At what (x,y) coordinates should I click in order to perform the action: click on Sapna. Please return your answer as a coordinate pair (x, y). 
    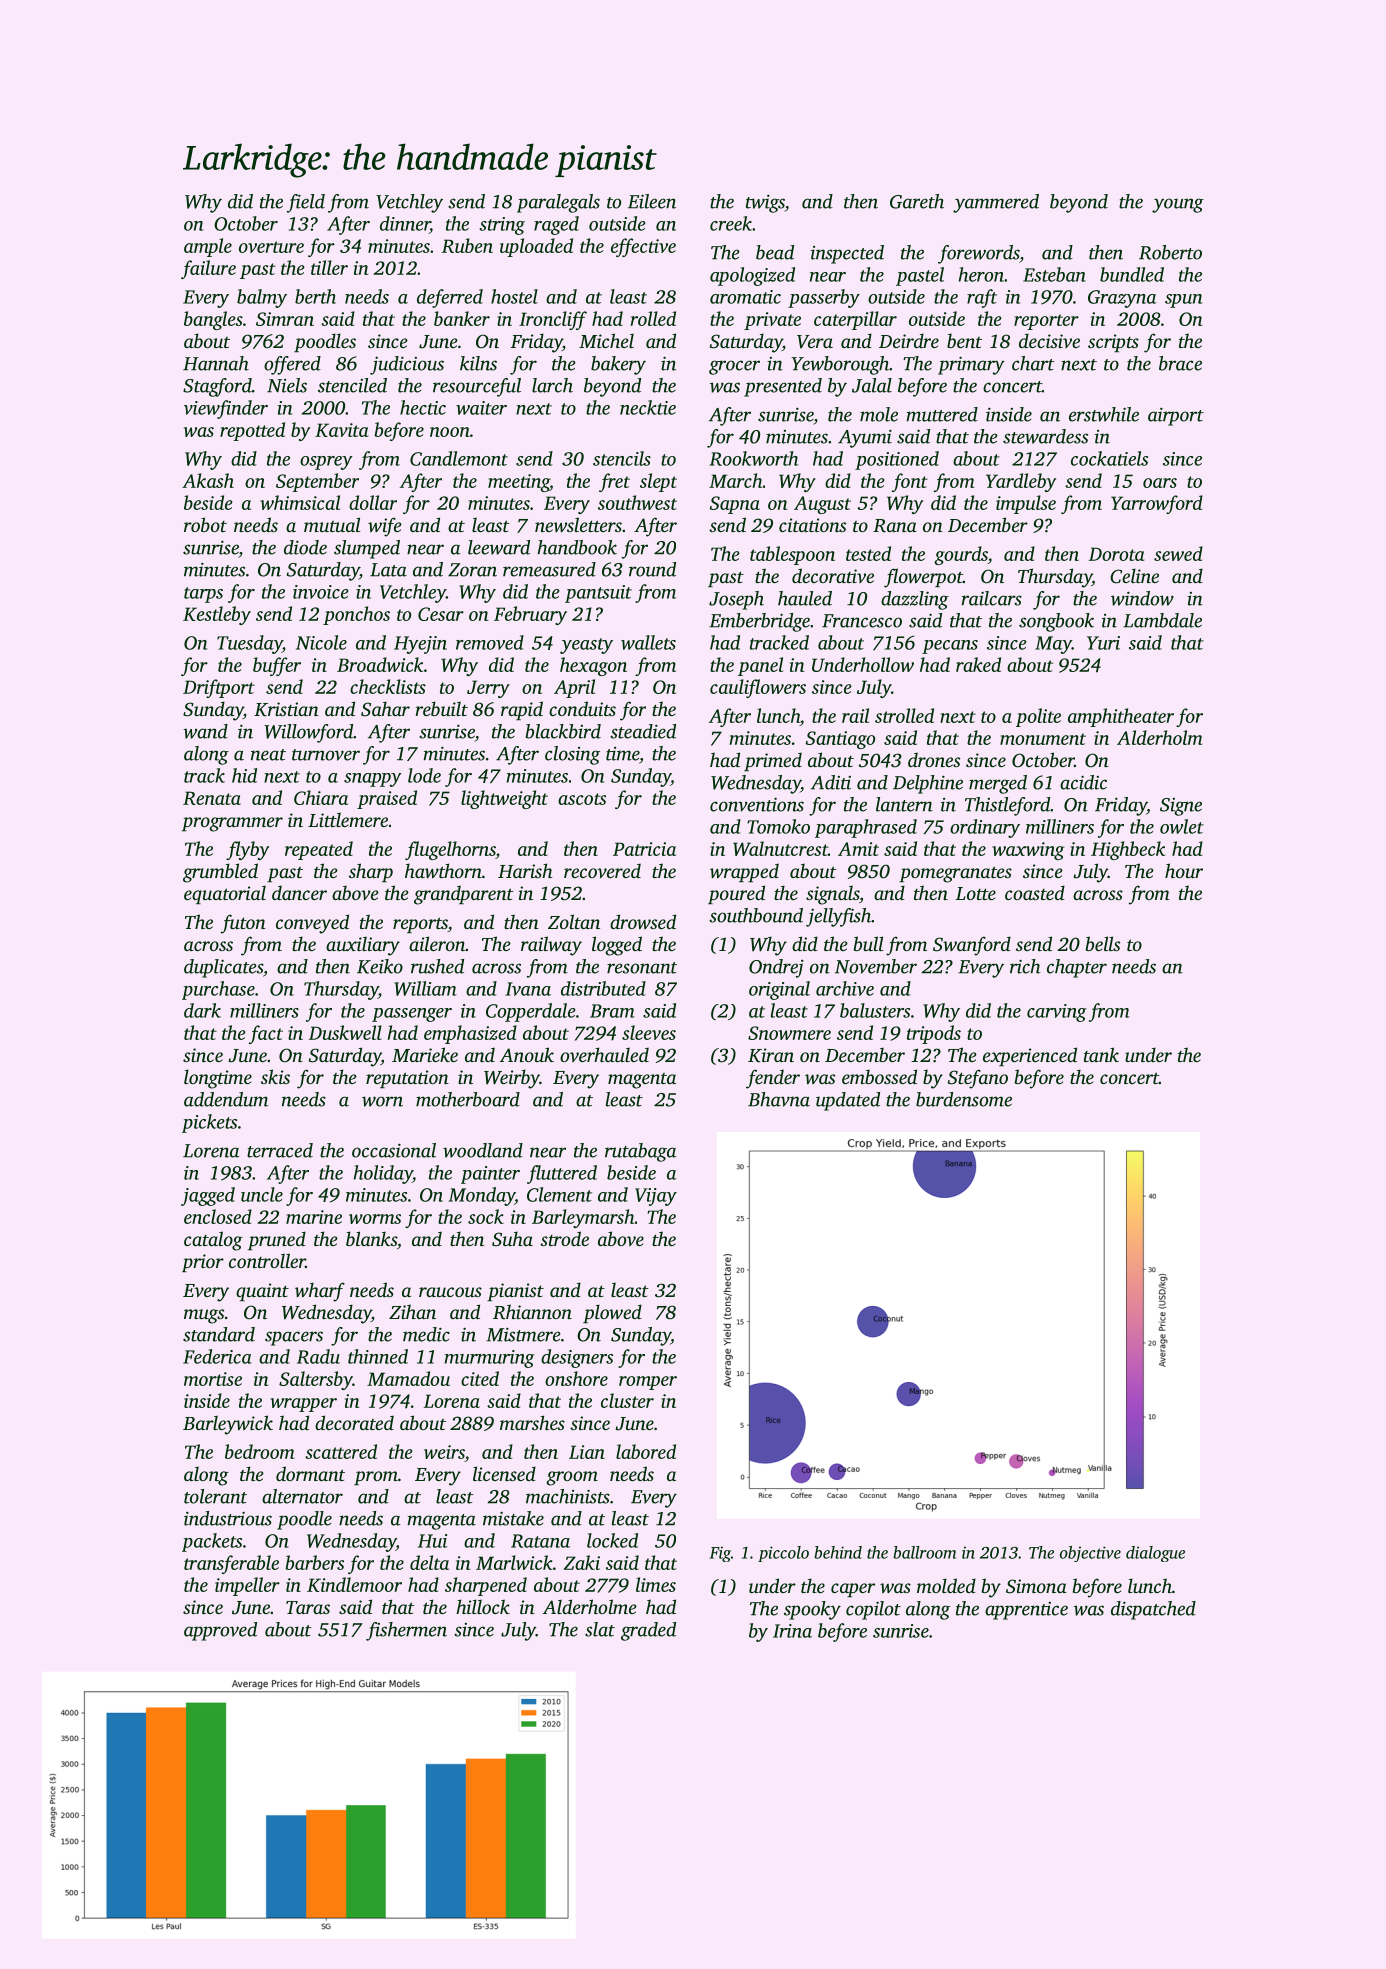
    Looking at the image, I should click on (735, 505).
